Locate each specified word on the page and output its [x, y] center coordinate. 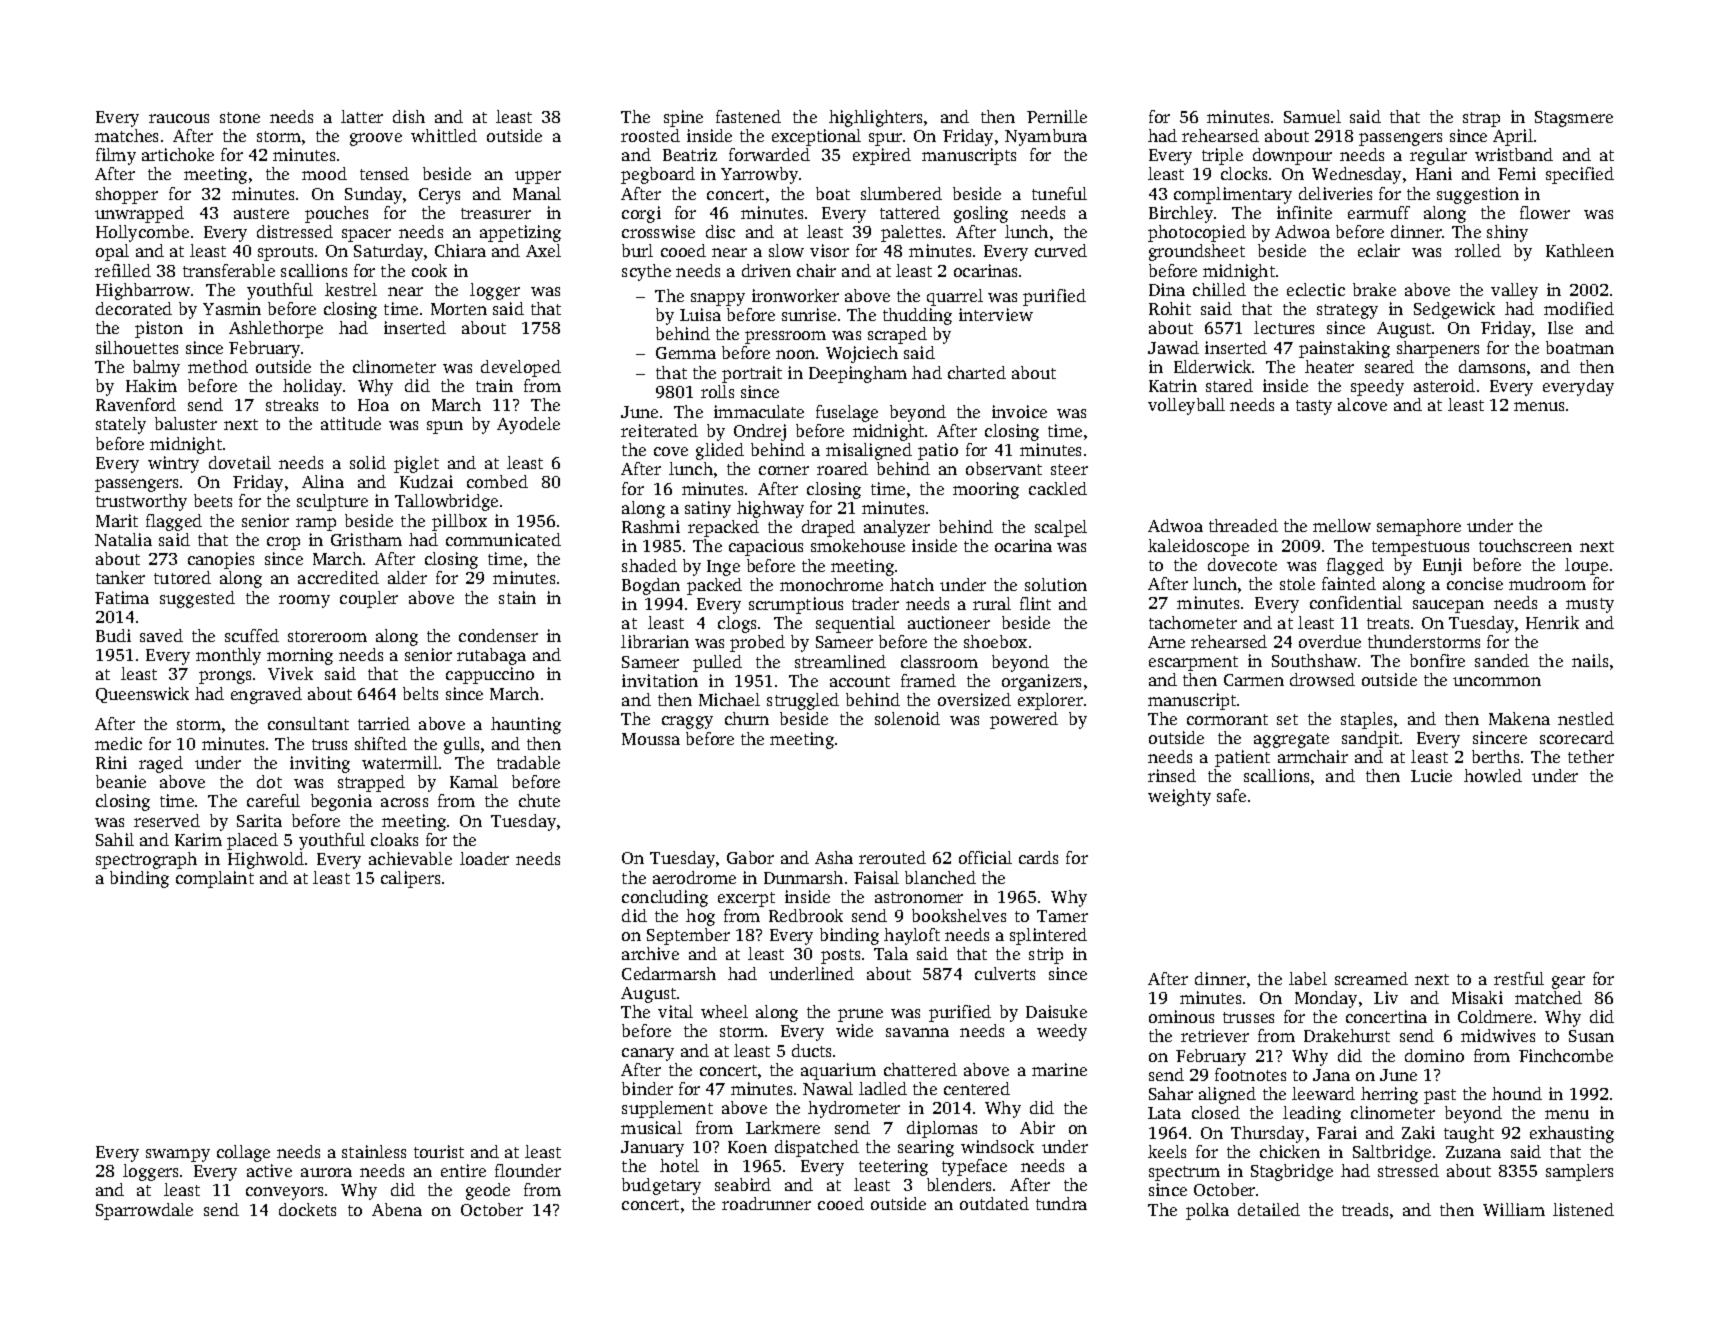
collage [243, 1153]
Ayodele [528, 425]
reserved [167, 820]
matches [126, 135]
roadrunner [766, 1203]
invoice [1019, 411]
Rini [111, 762]
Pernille [1057, 116]
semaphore [1419, 527]
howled [1493, 775]
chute [539, 800]
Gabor [750, 857]
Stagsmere [1574, 119]
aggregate [1291, 740]
